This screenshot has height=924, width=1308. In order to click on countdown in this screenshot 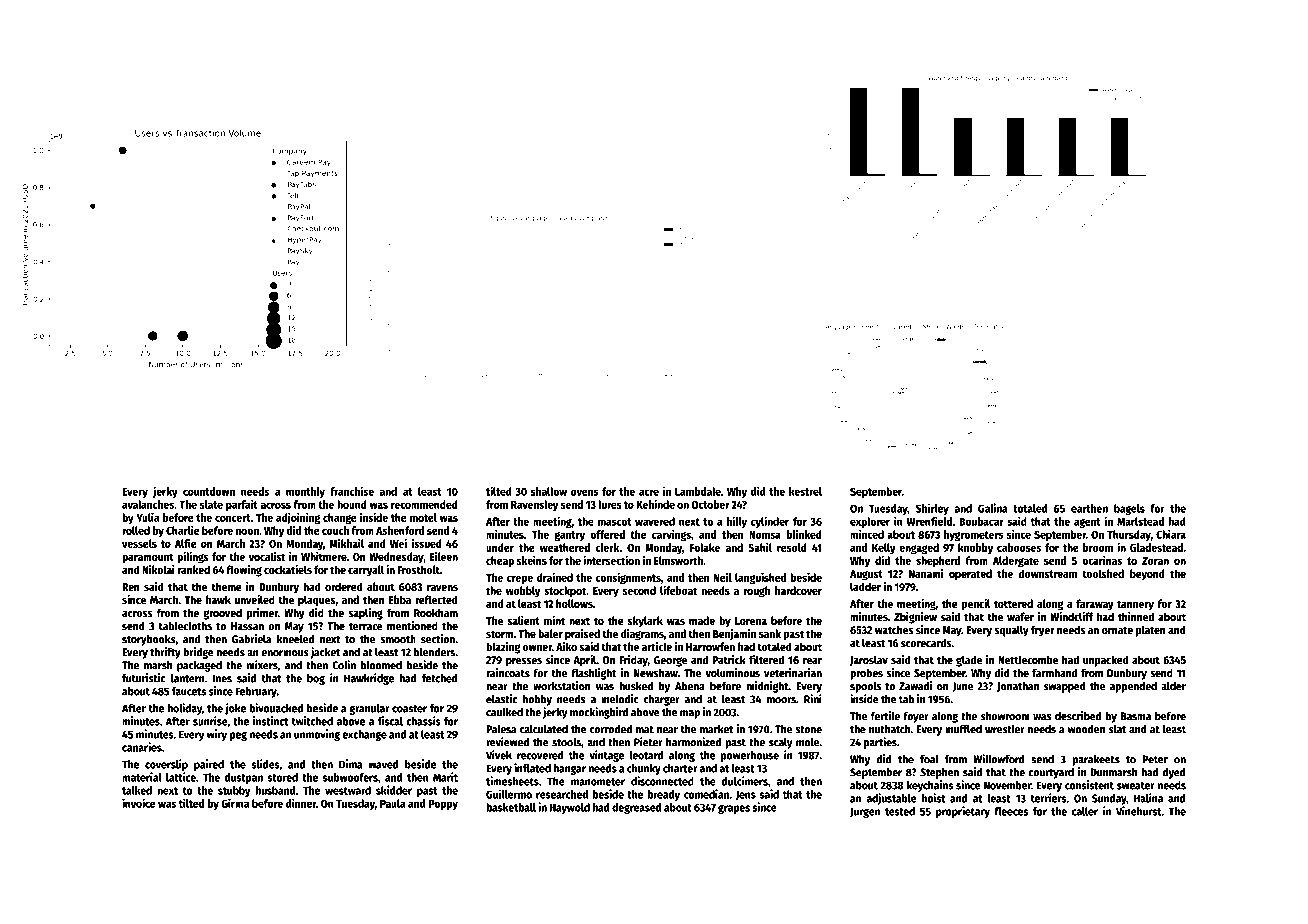, I will do `click(209, 491)`.
